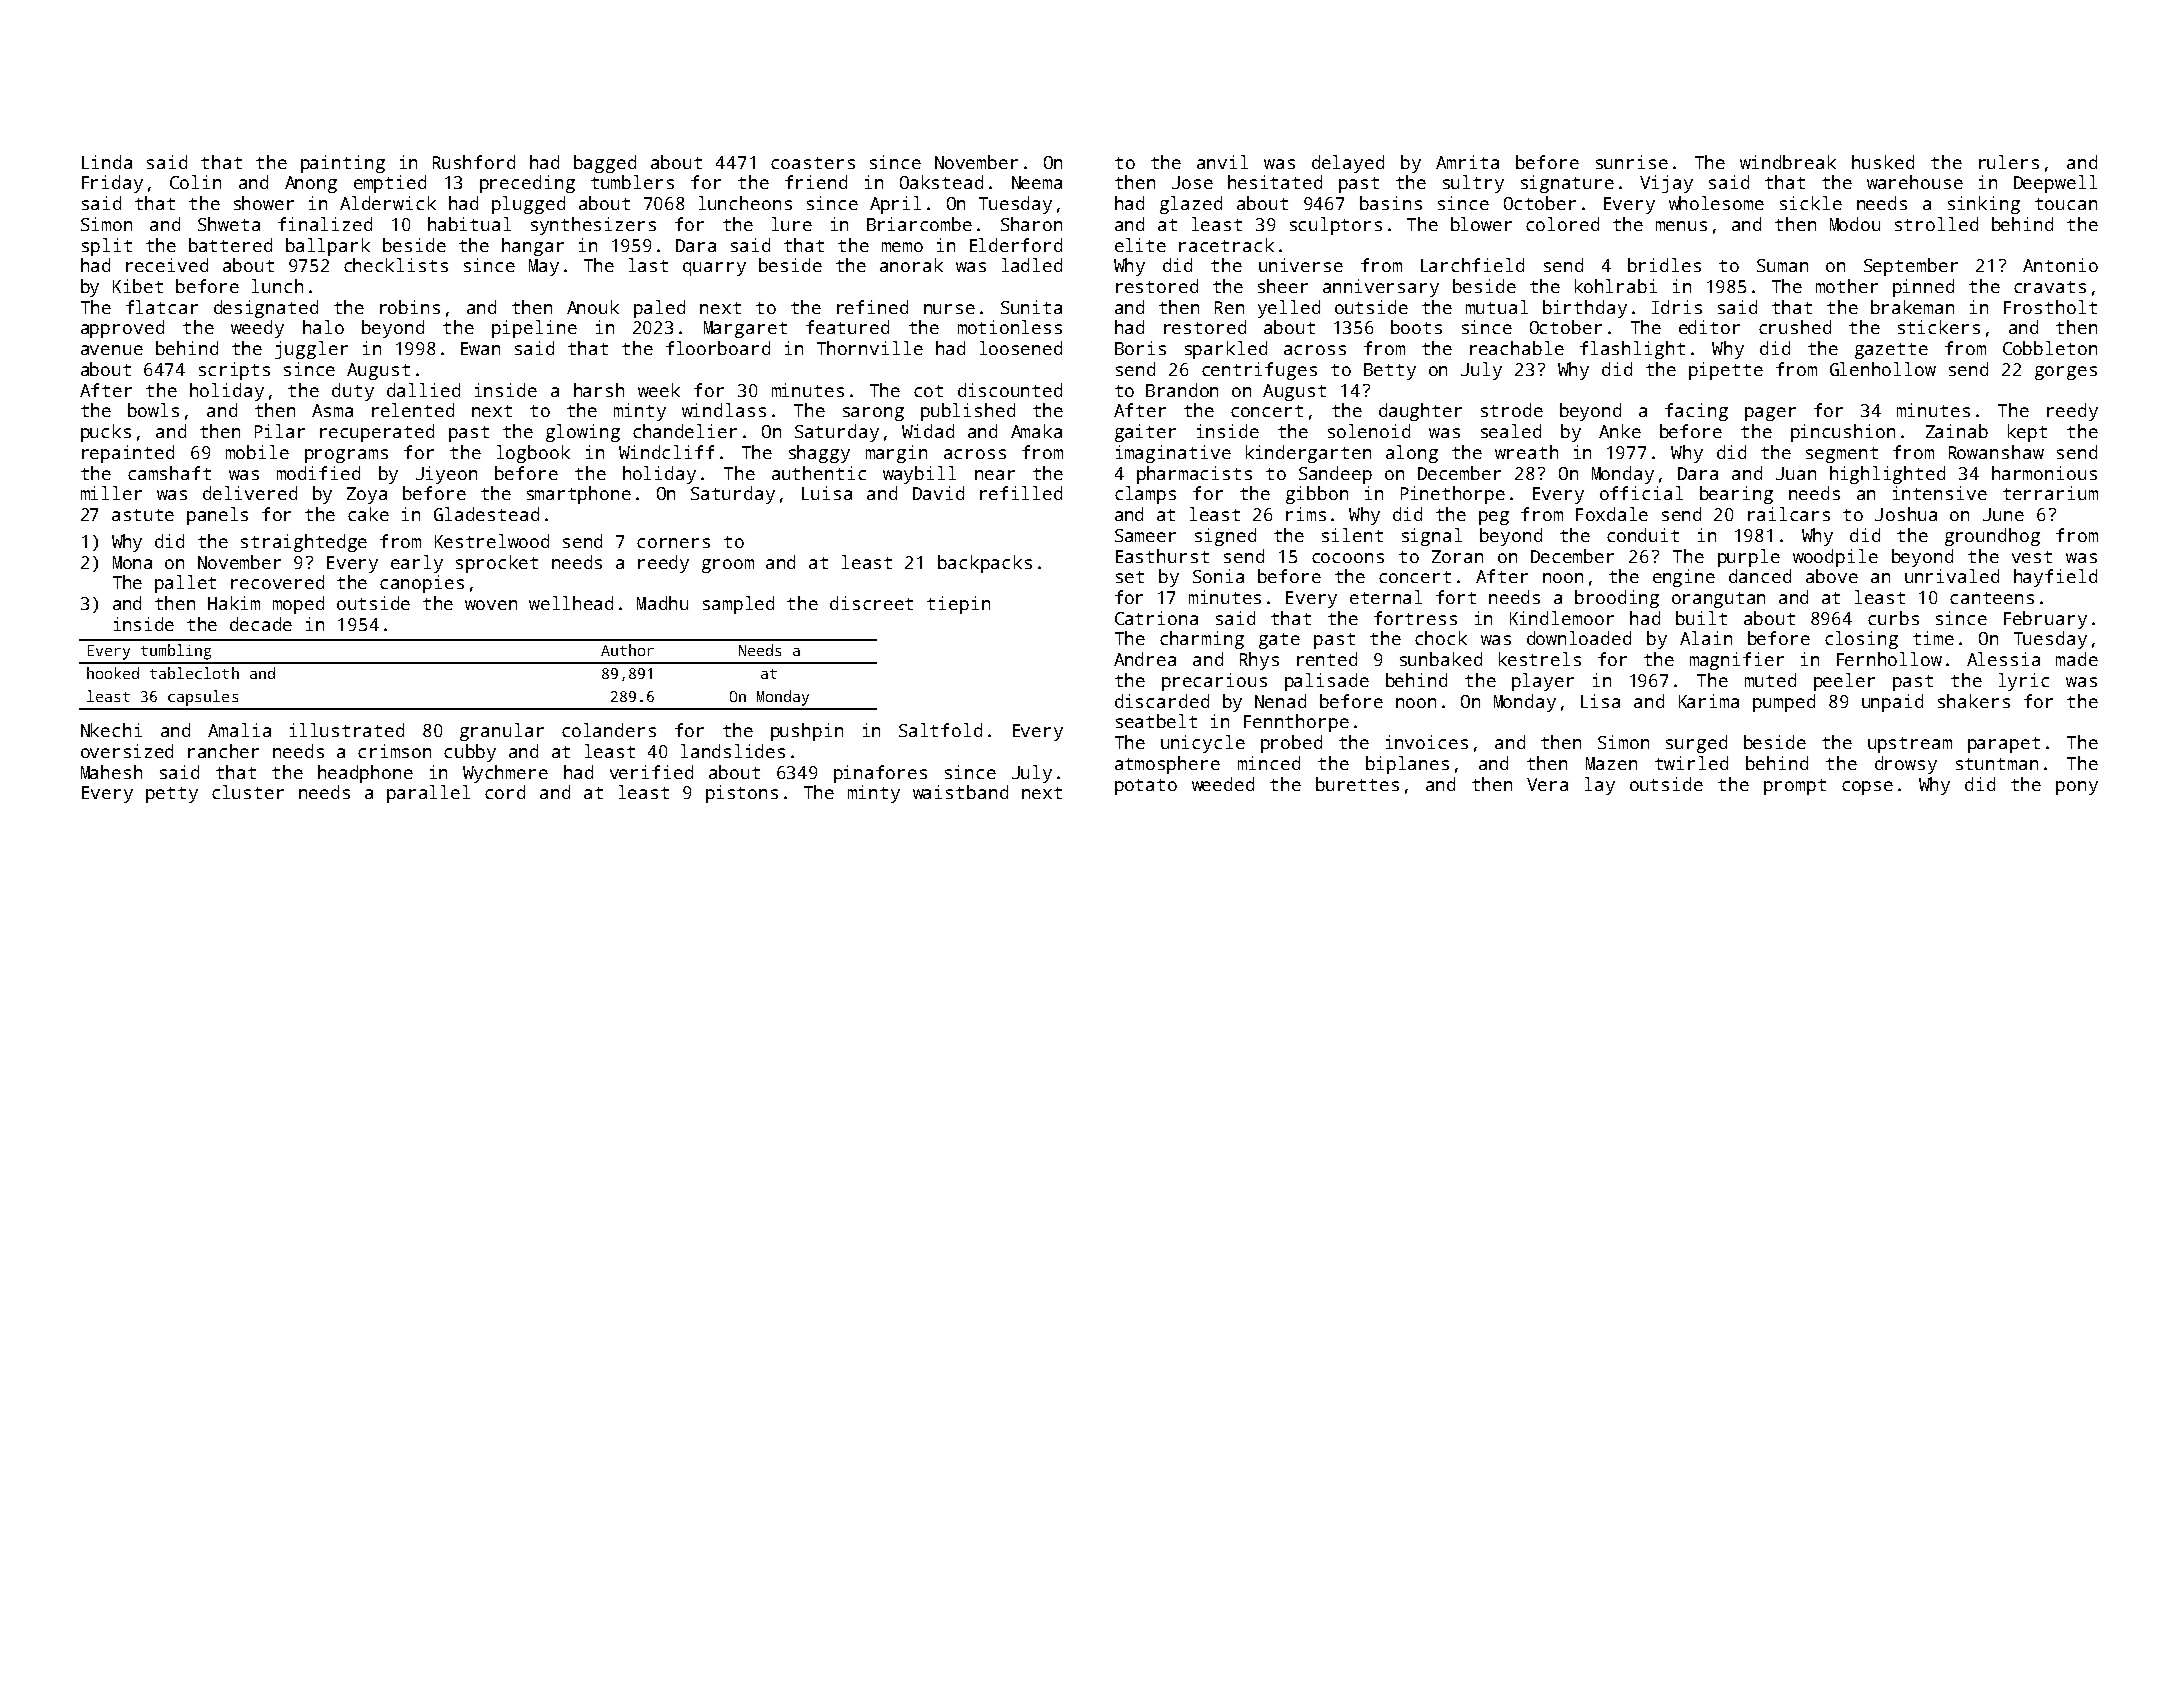 This page has height=1683, width=2178. I want to click on cravats, so click(2050, 287).
